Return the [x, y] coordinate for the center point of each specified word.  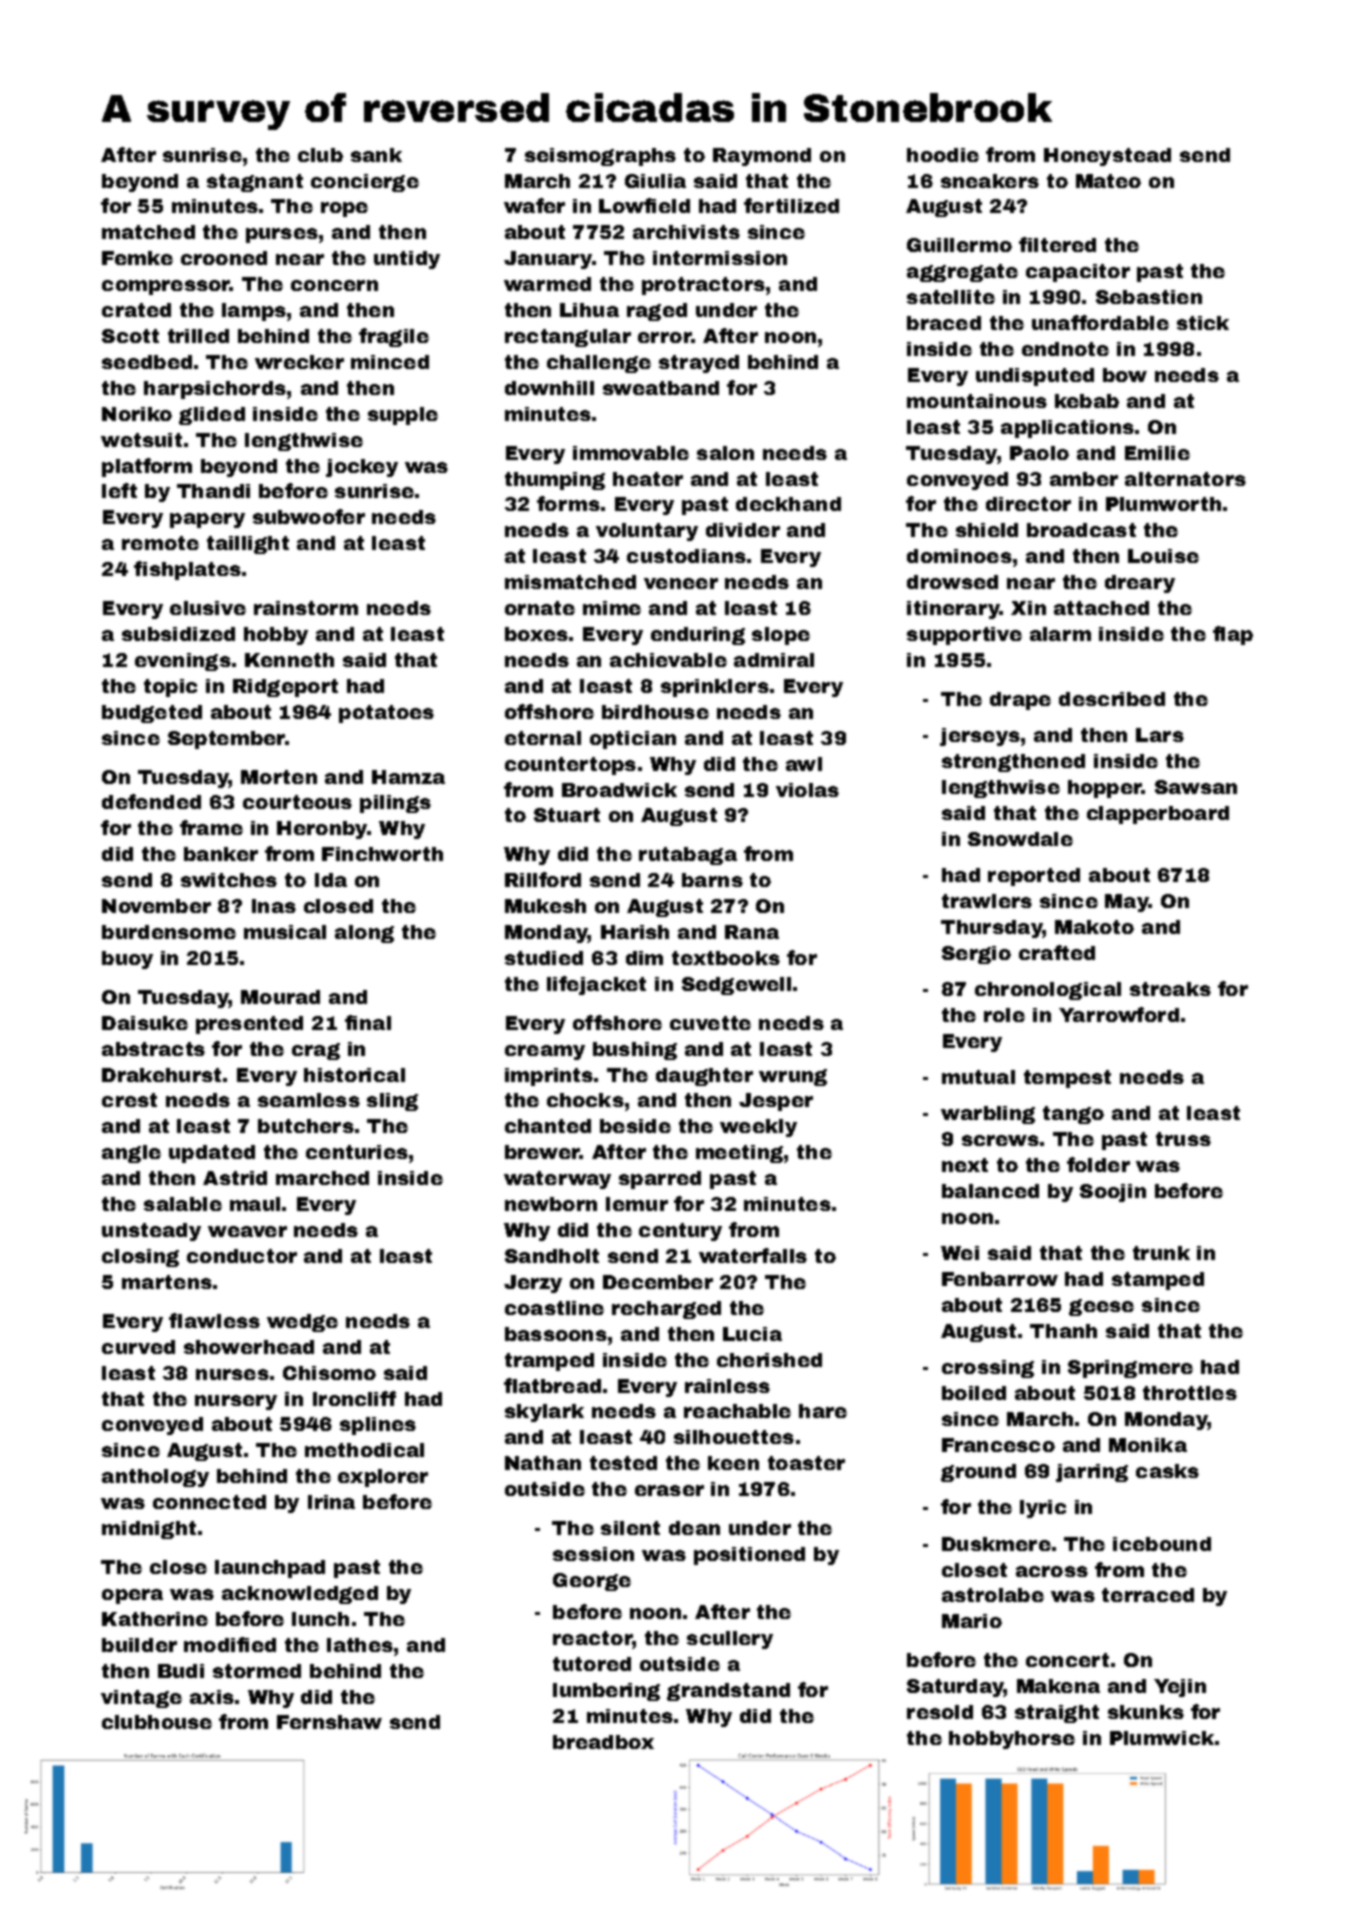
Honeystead [1107, 157]
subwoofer [309, 516]
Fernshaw [329, 1722]
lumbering [606, 1692]
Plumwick [1162, 1738]
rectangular [568, 338]
